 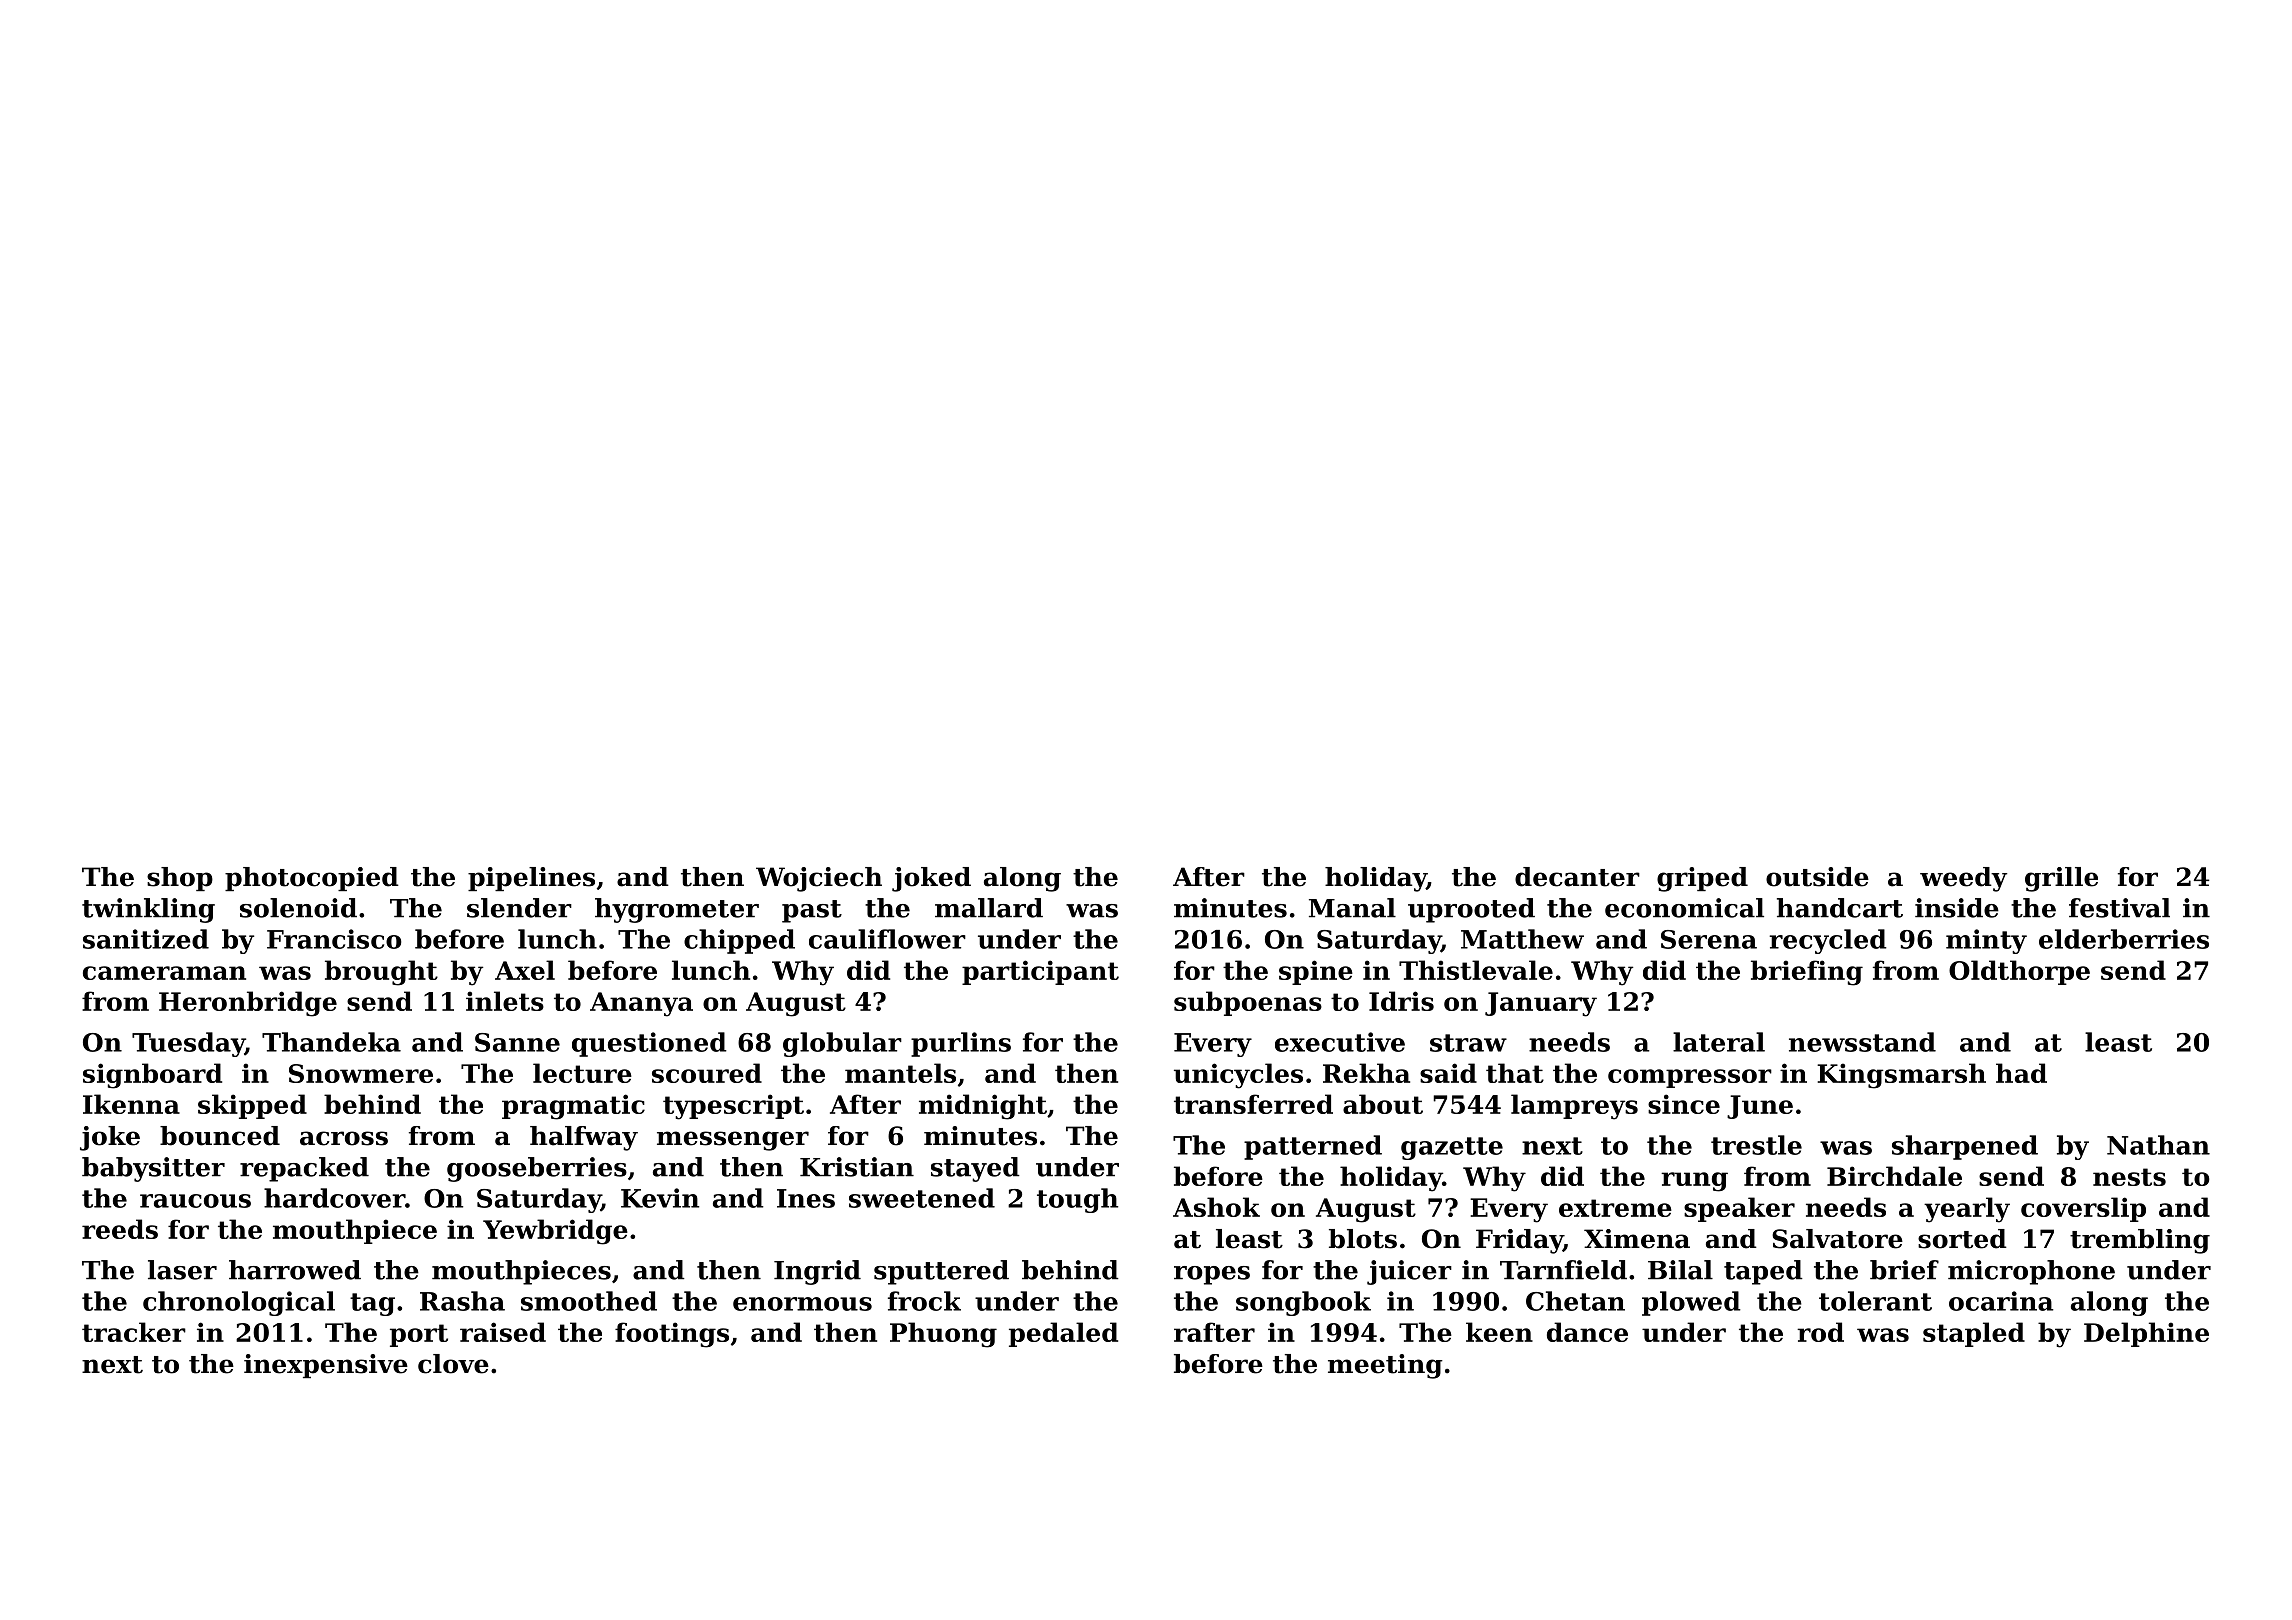 I want to click on rung, so click(x=1694, y=1182).
